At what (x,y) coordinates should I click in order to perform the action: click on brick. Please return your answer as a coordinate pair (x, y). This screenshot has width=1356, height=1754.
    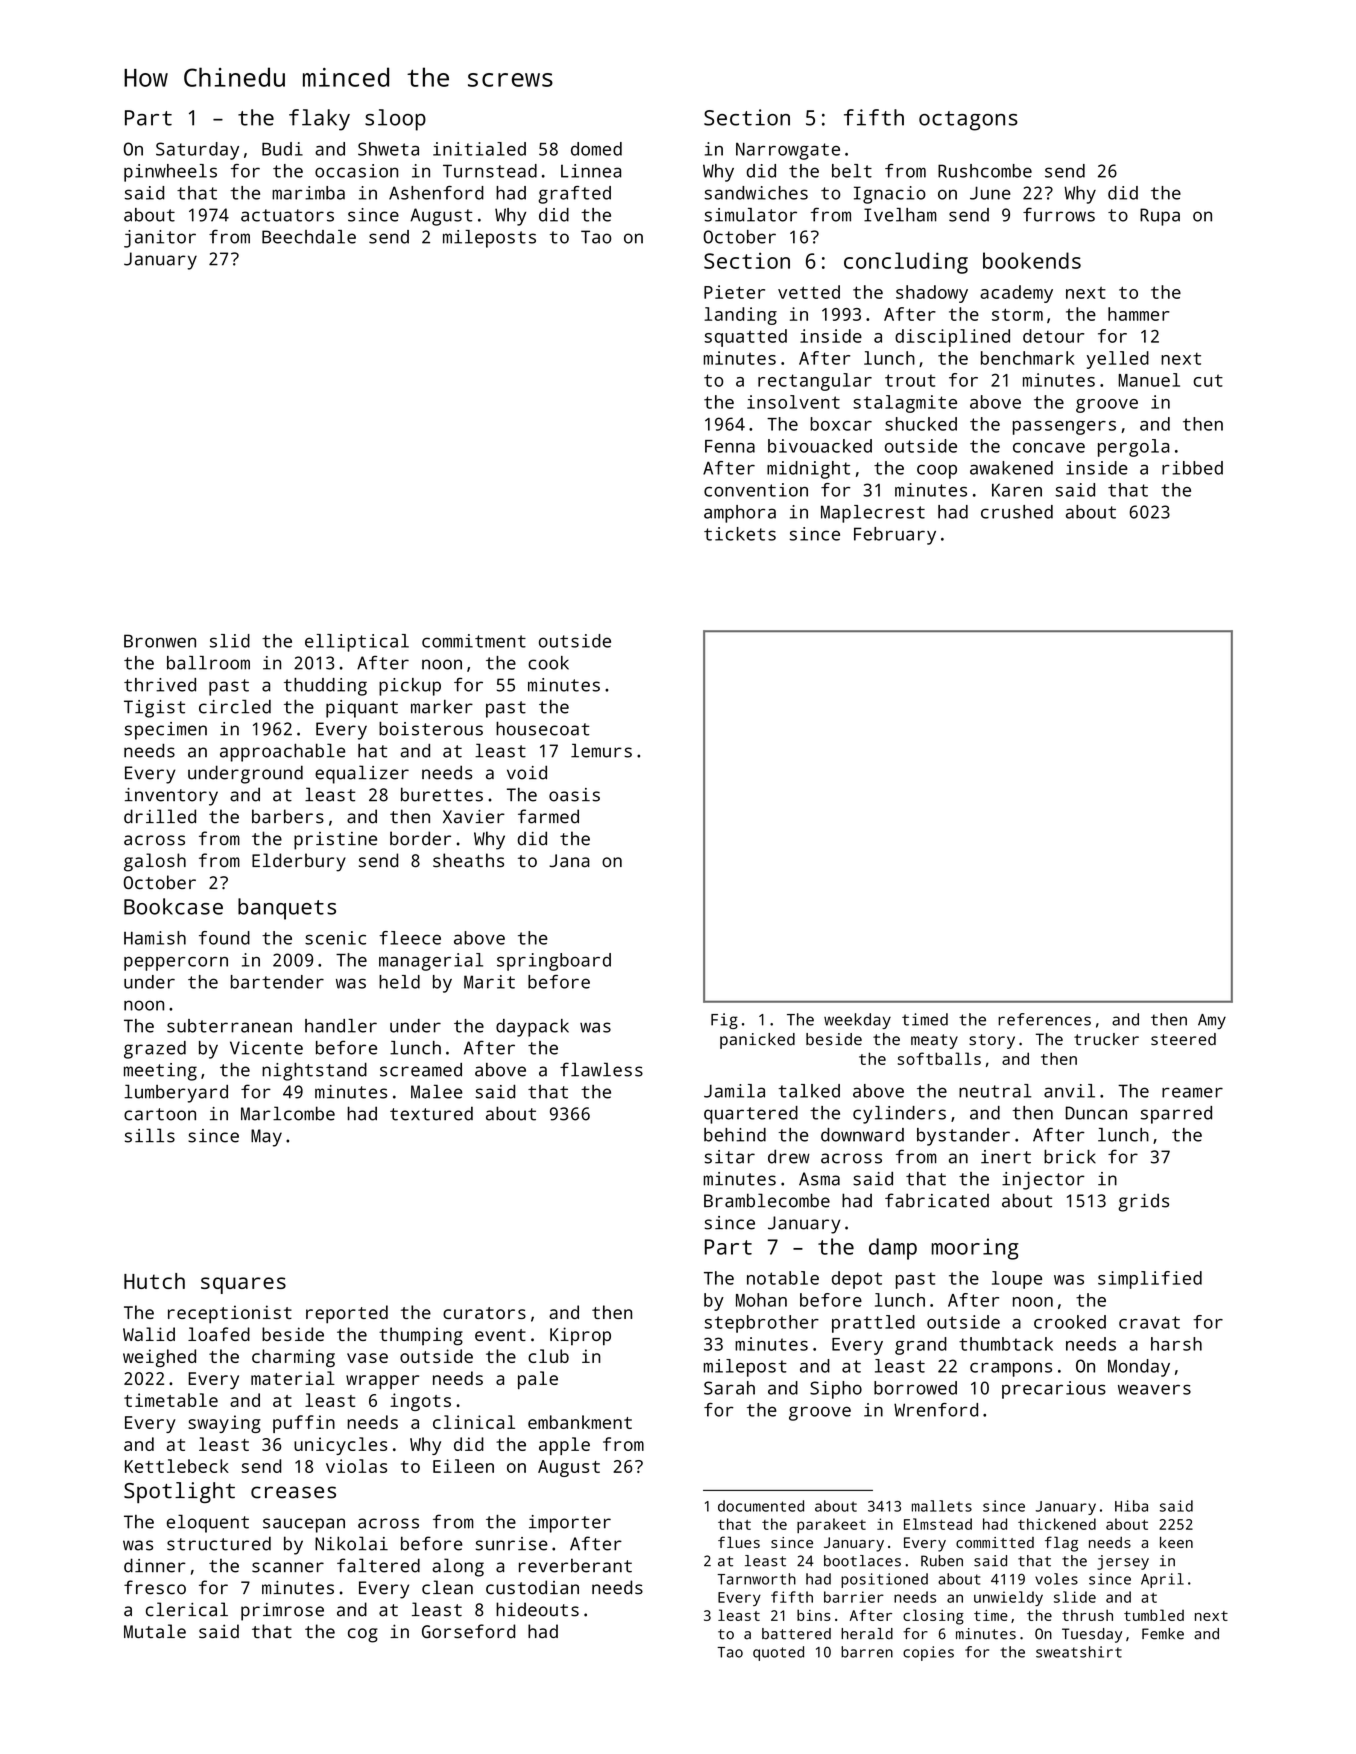
    Looking at the image, I should click on (1070, 1157).
